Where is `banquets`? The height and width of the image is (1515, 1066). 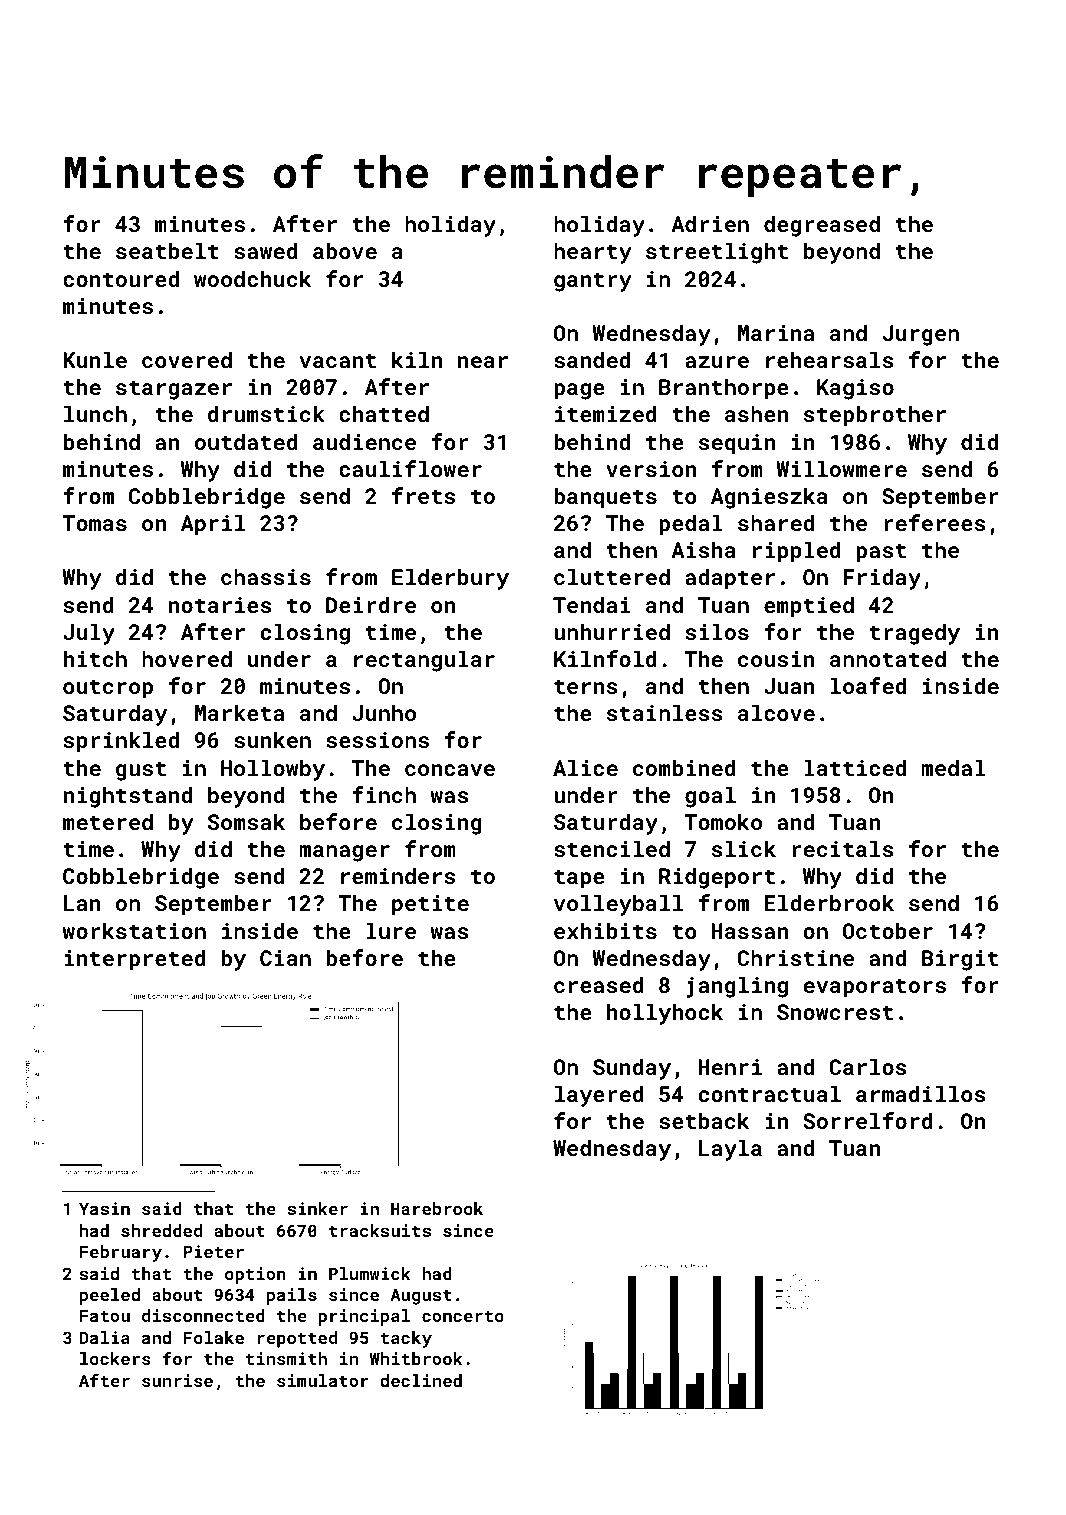
banquets is located at coordinates (605, 498).
